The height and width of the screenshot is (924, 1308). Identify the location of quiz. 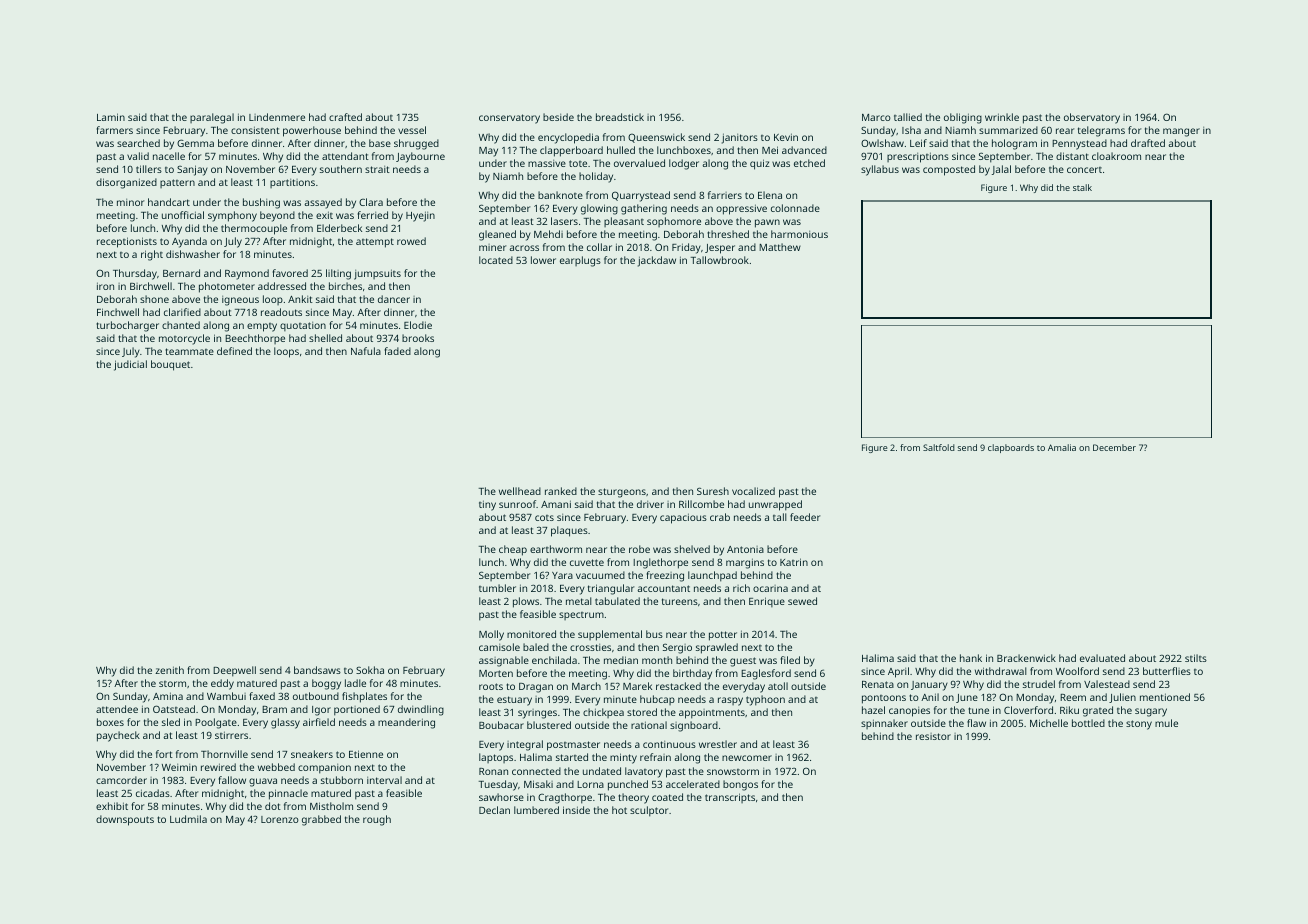
(759, 164).
